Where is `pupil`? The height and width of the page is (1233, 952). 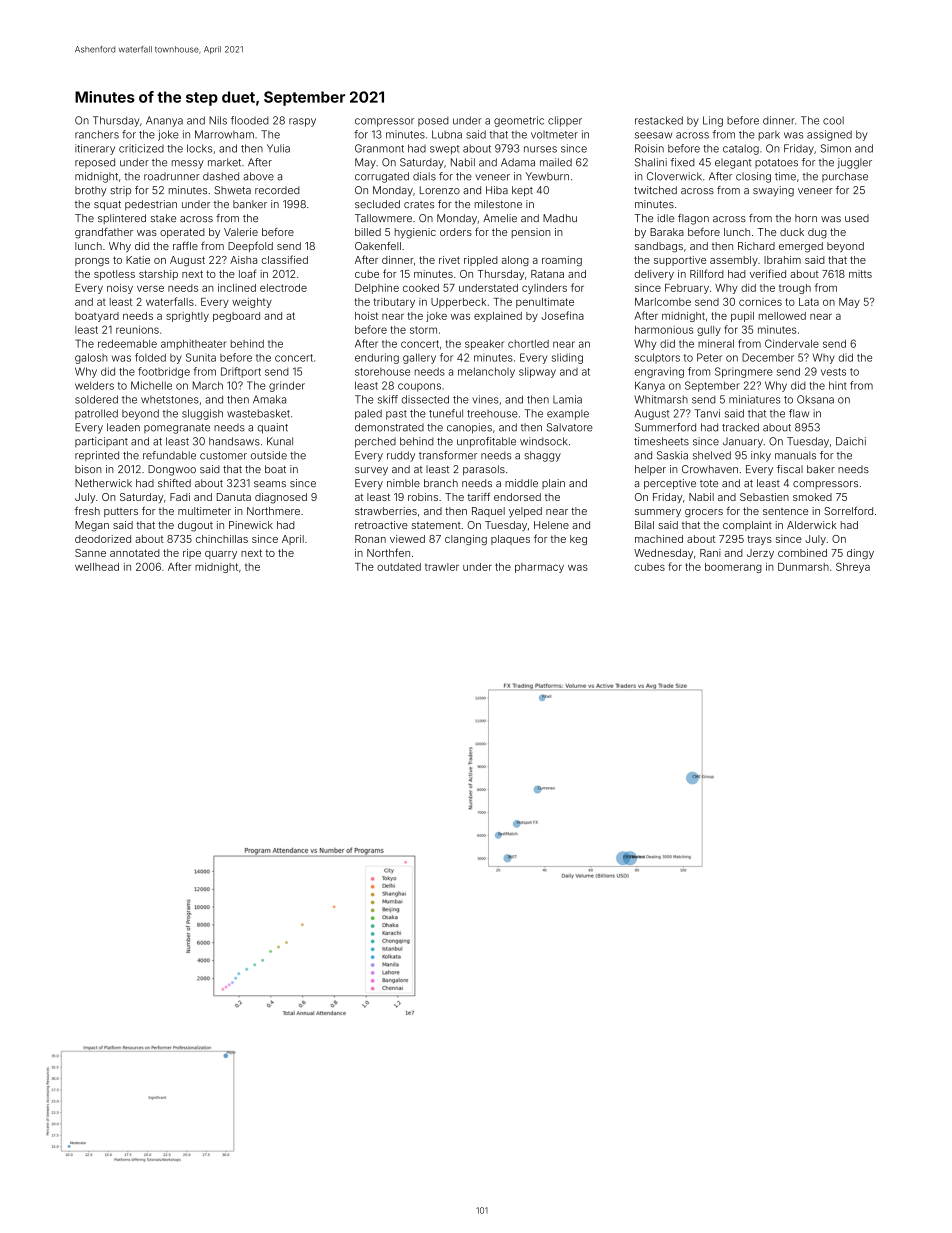 pupil is located at coordinates (742, 317).
